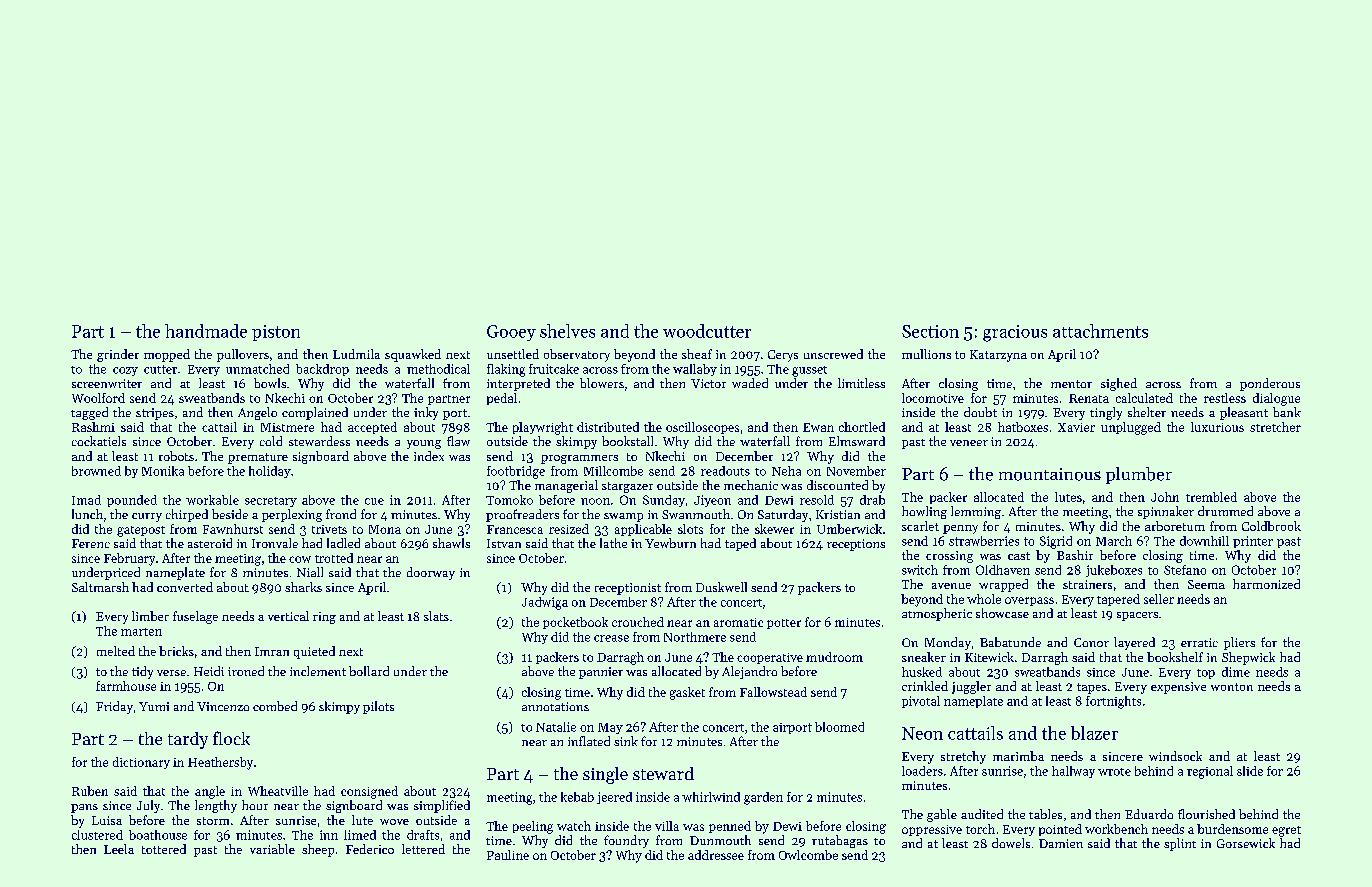 The width and height of the document is (1372, 887). I want to click on Umberwick, so click(849, 529).
